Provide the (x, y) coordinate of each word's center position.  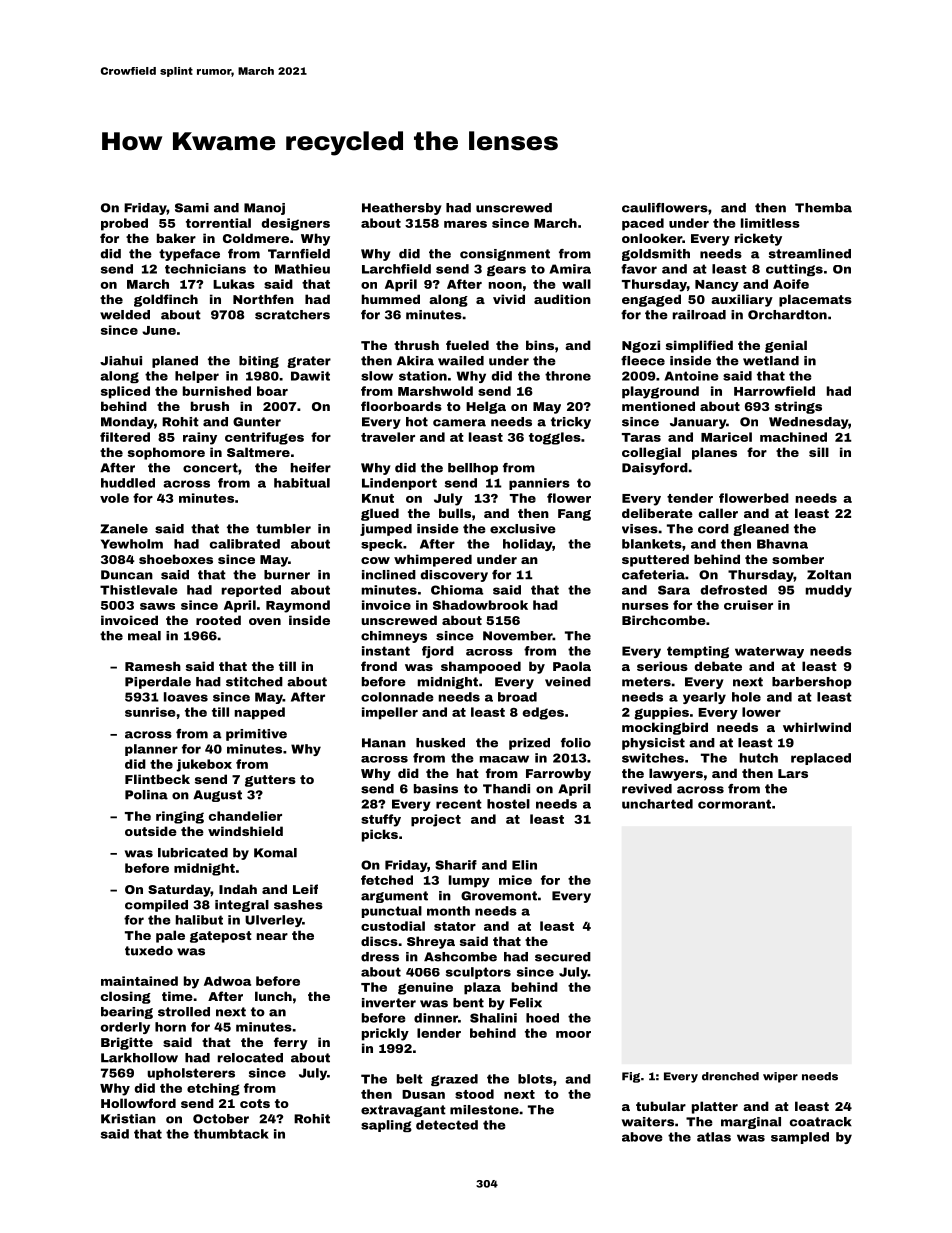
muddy (829, 591)
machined (793, 437)
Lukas (234, 284)
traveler (388, 437)
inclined (389, 575)
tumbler (283, 529)
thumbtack (231, 1134)
